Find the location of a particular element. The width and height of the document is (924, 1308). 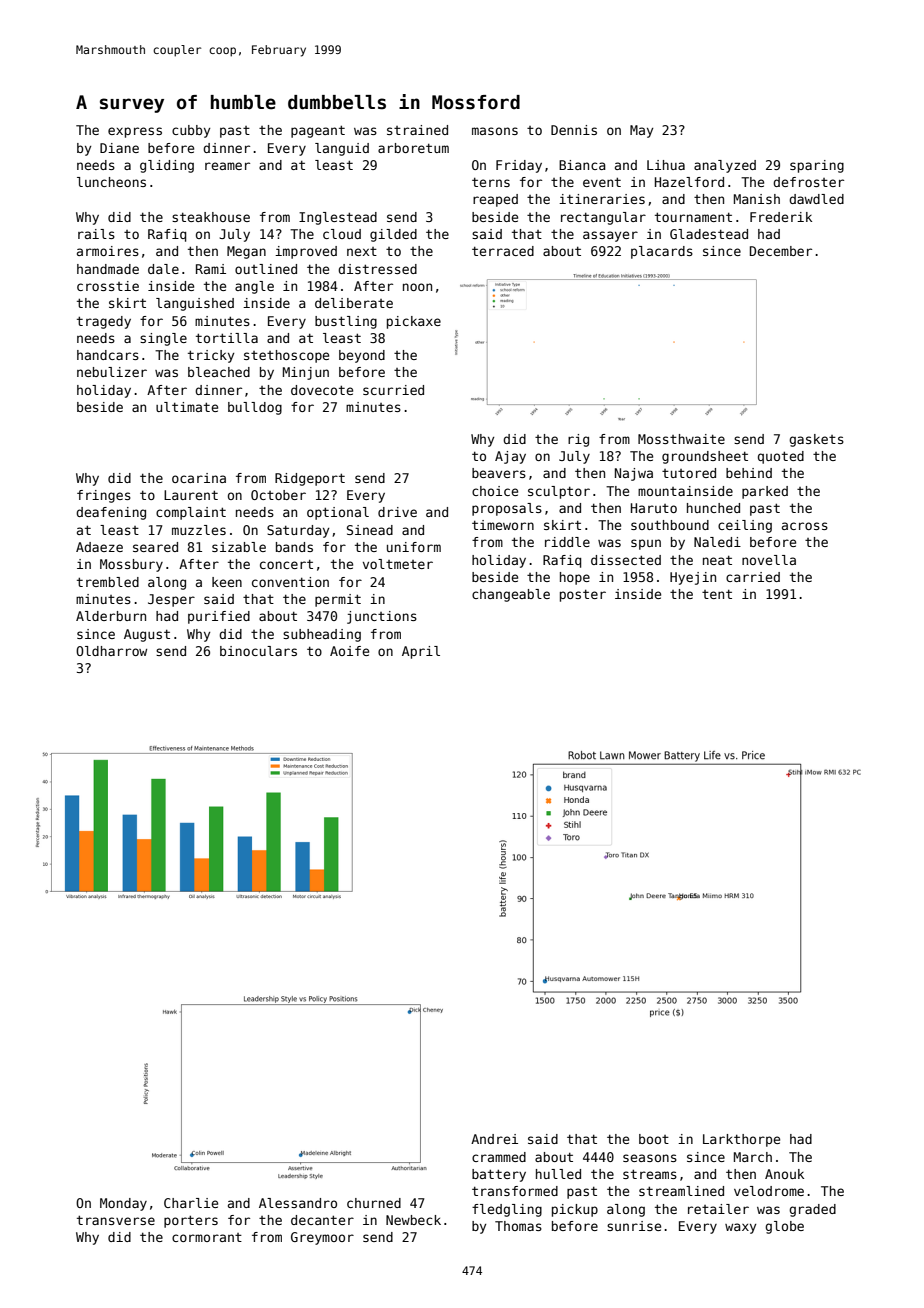

Aoife is located at coordinates (349, 651).
